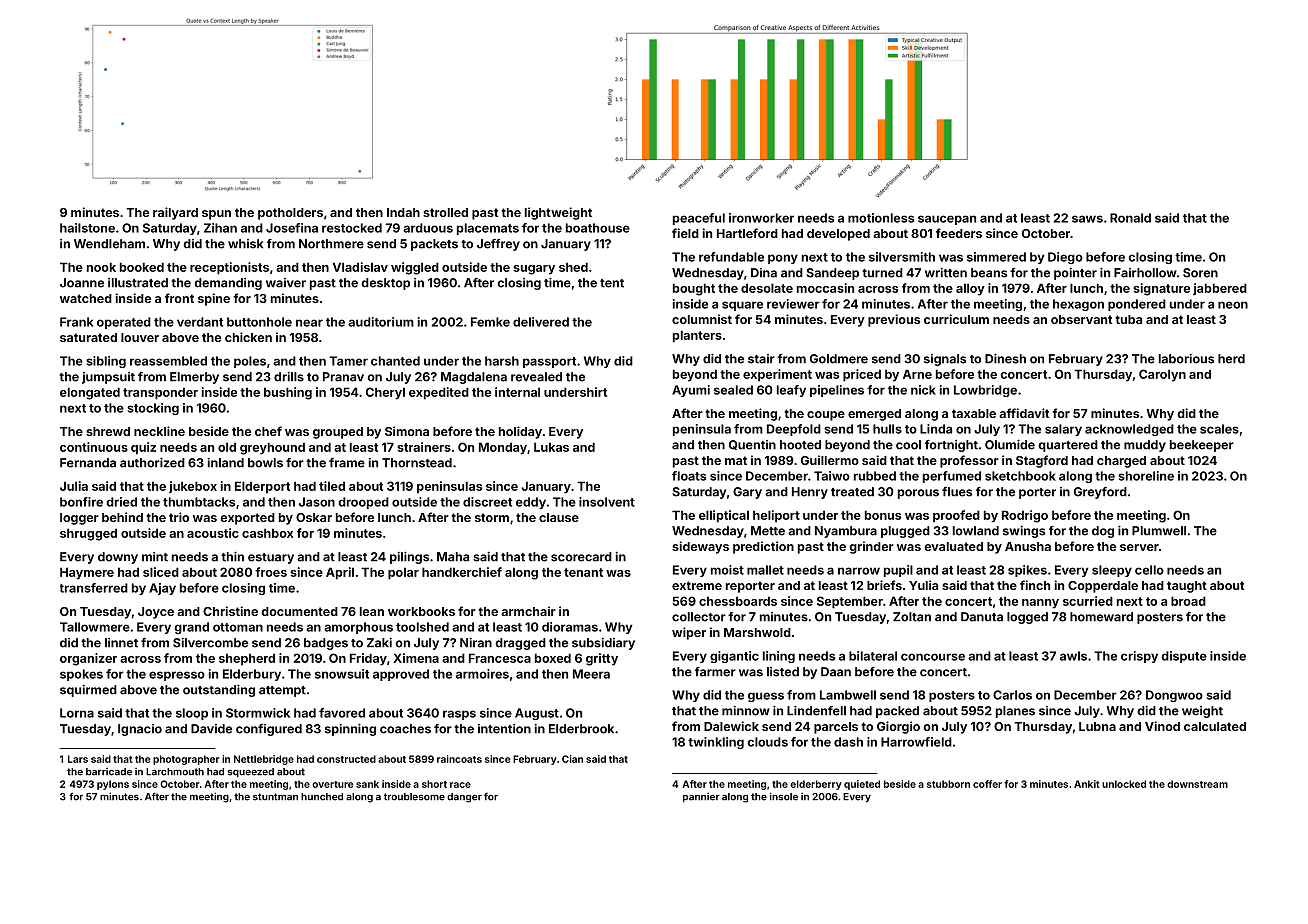 This screenshot has width=1308, height=924. I want to click on stuntman, so click(275, 797).
